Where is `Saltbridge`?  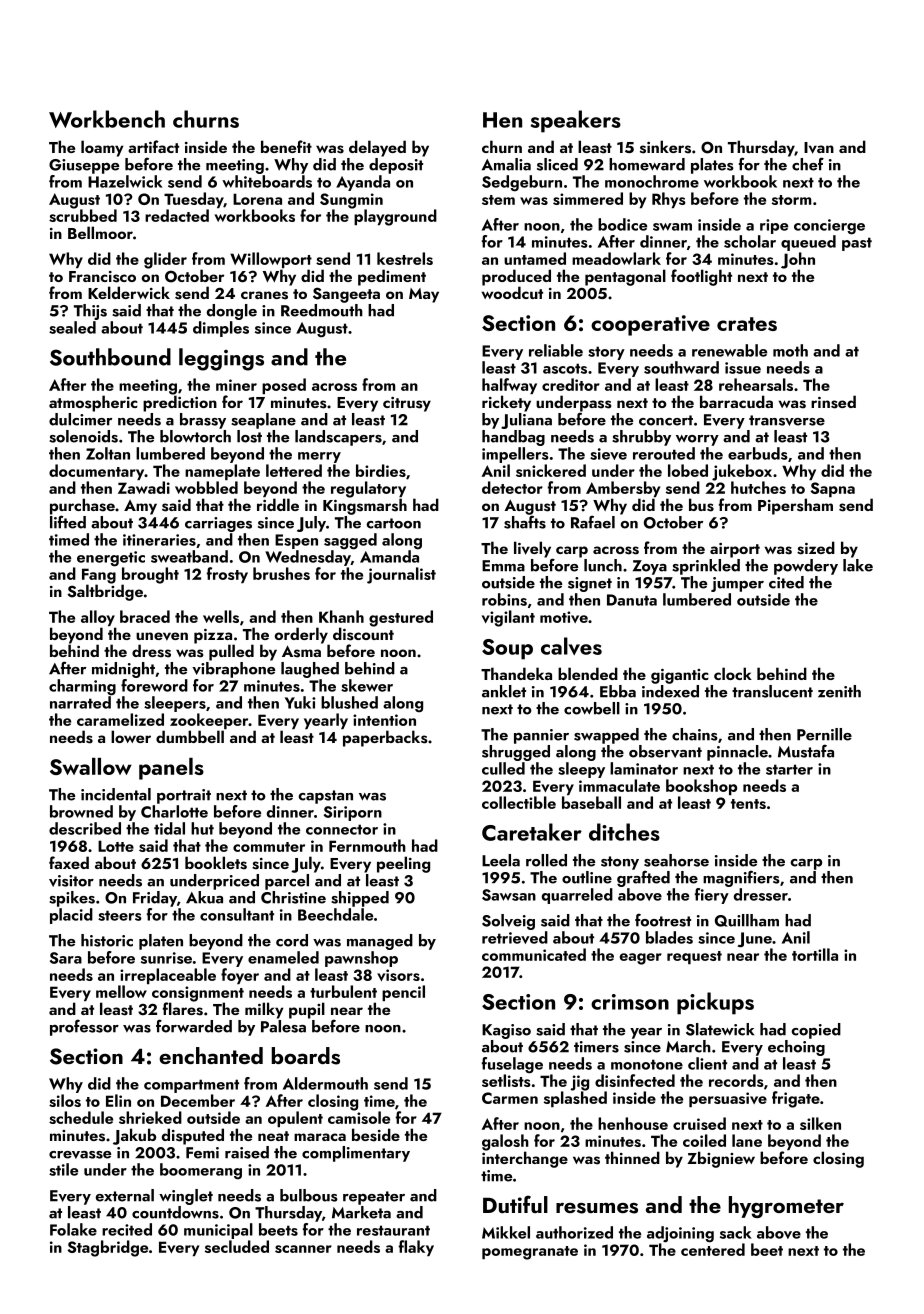
Saltbridge is located at coordinates (105, 592).
